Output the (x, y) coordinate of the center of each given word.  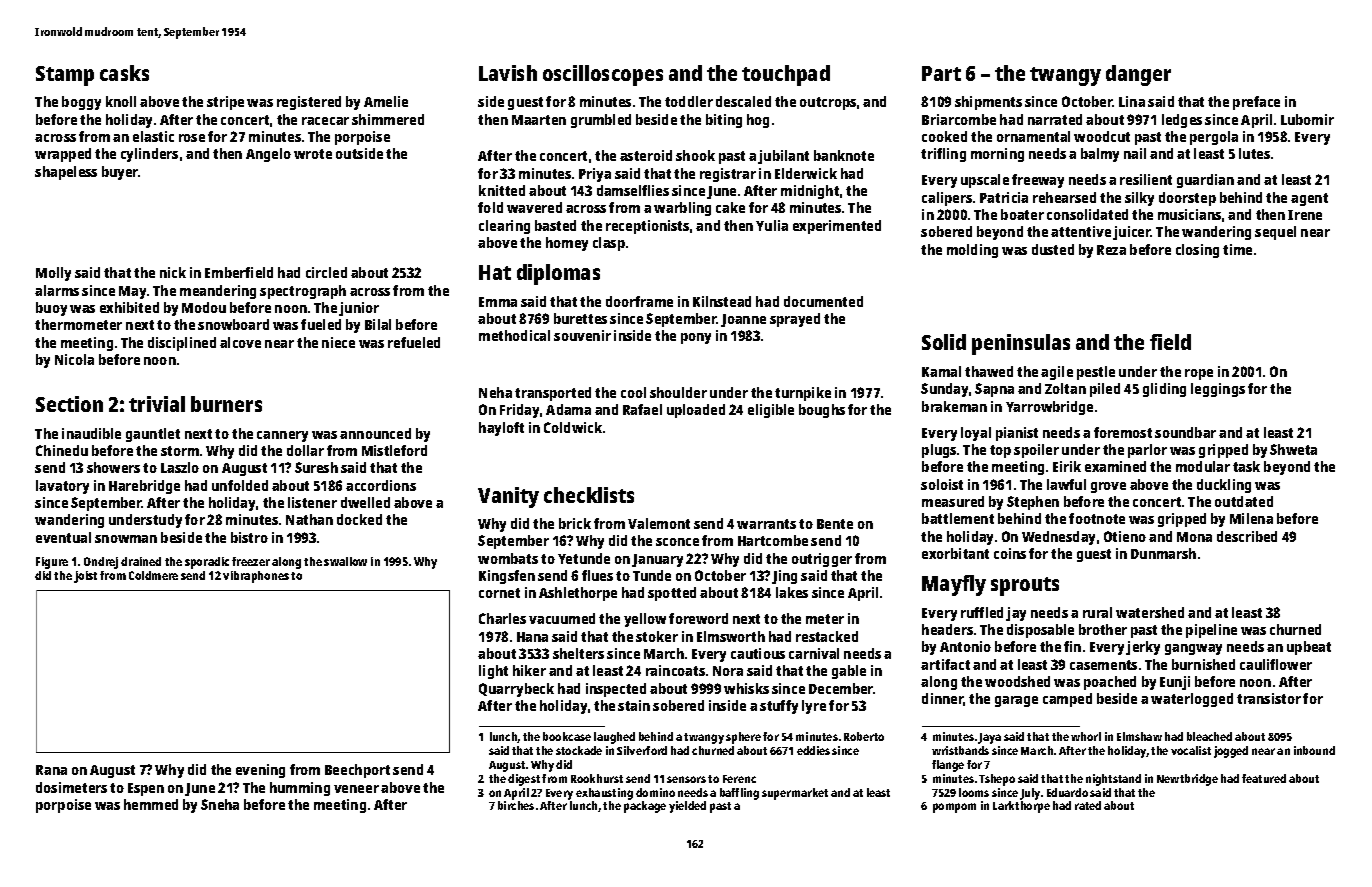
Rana (51, 770)
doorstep (1187, 199)
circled (326, 272)
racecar (325, 121)
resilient (1146, 179)
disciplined (182, 344)
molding (972, 251)
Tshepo (997, 780)
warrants (766, 524)
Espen (146, 789)
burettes (580, 318)
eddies (813, 750)
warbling (682, 209)
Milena (1251, 518)
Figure (52, 563)
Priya (595, 175)
